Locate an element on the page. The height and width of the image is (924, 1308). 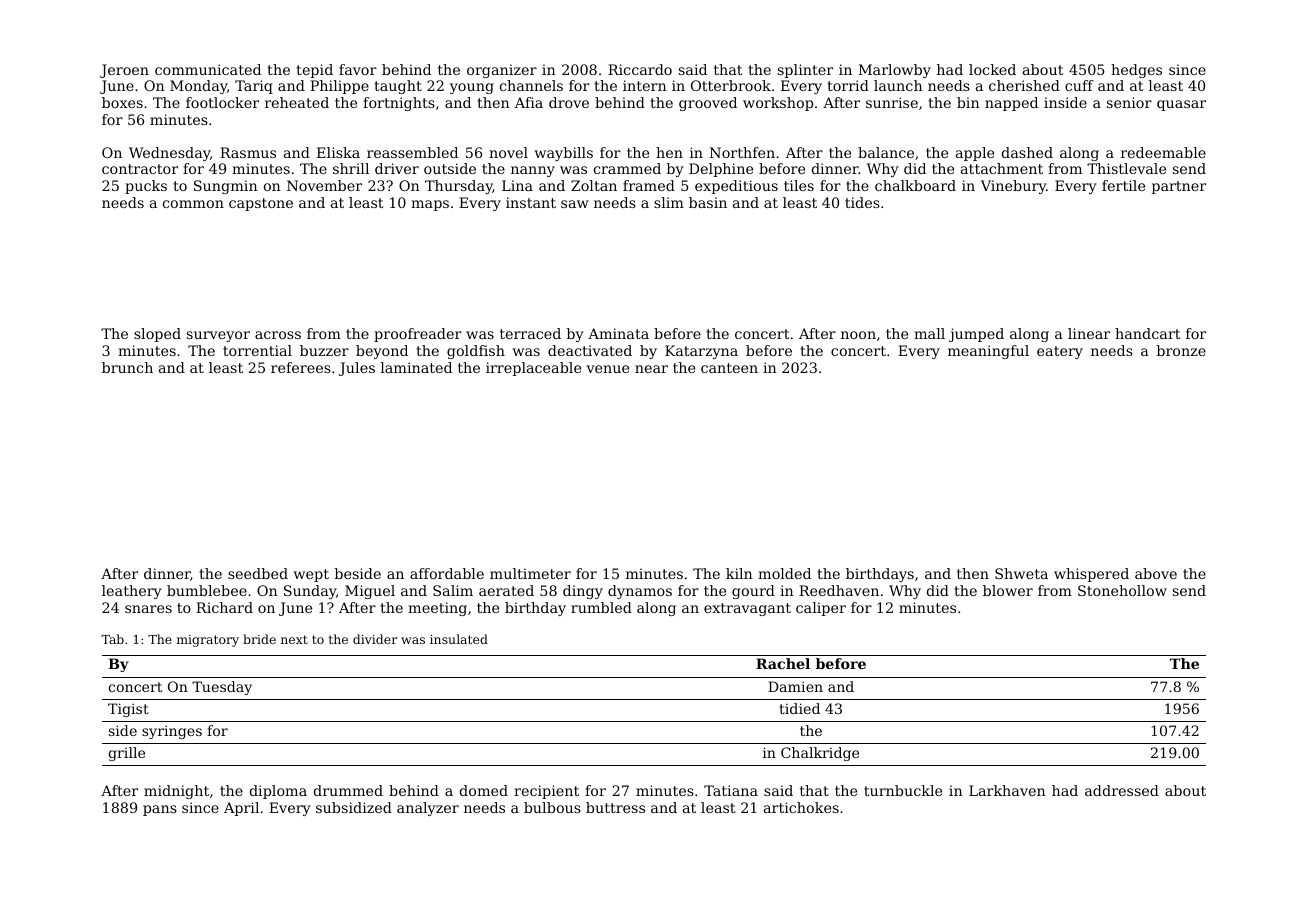
seedbed is located at coordinates (258, 573).
